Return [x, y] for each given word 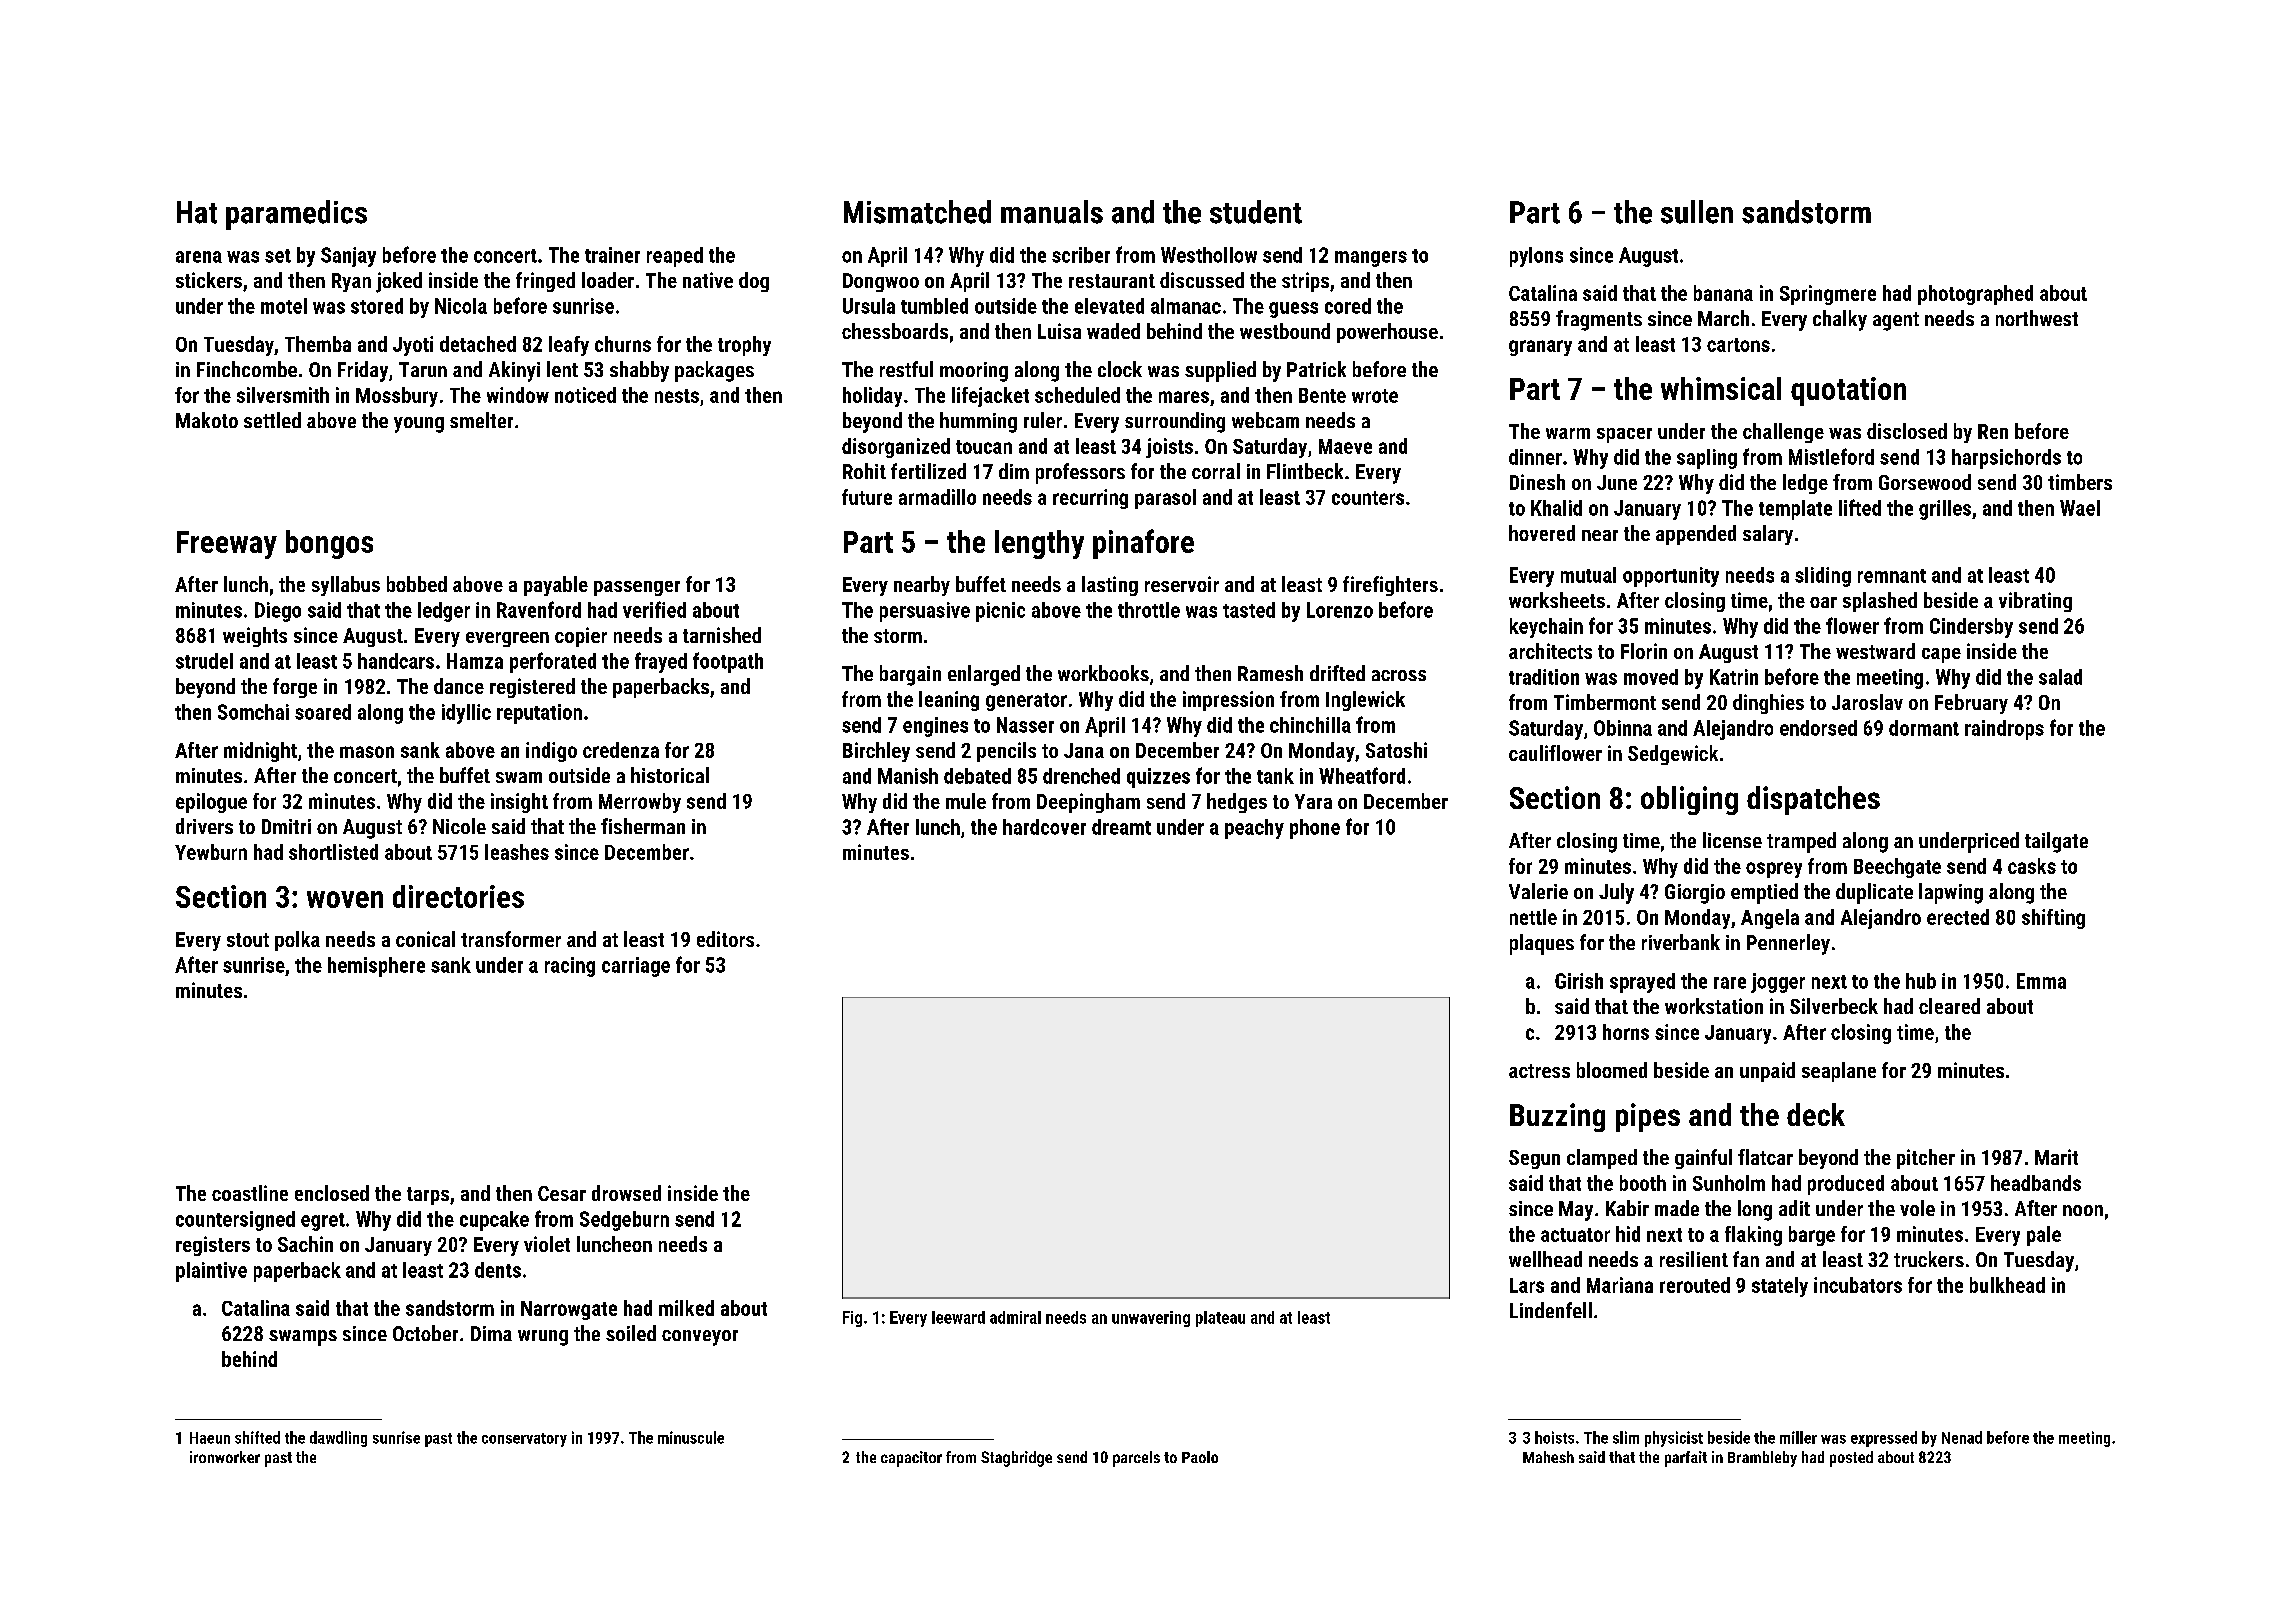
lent [562, 369]
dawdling [338, 1439]
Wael [2080, 508]
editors [725, 939]
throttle [1149, 610]
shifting [2053, 919]
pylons [1536, 257]
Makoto [207, 420]
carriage [636, 967]
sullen [1697, 212]
